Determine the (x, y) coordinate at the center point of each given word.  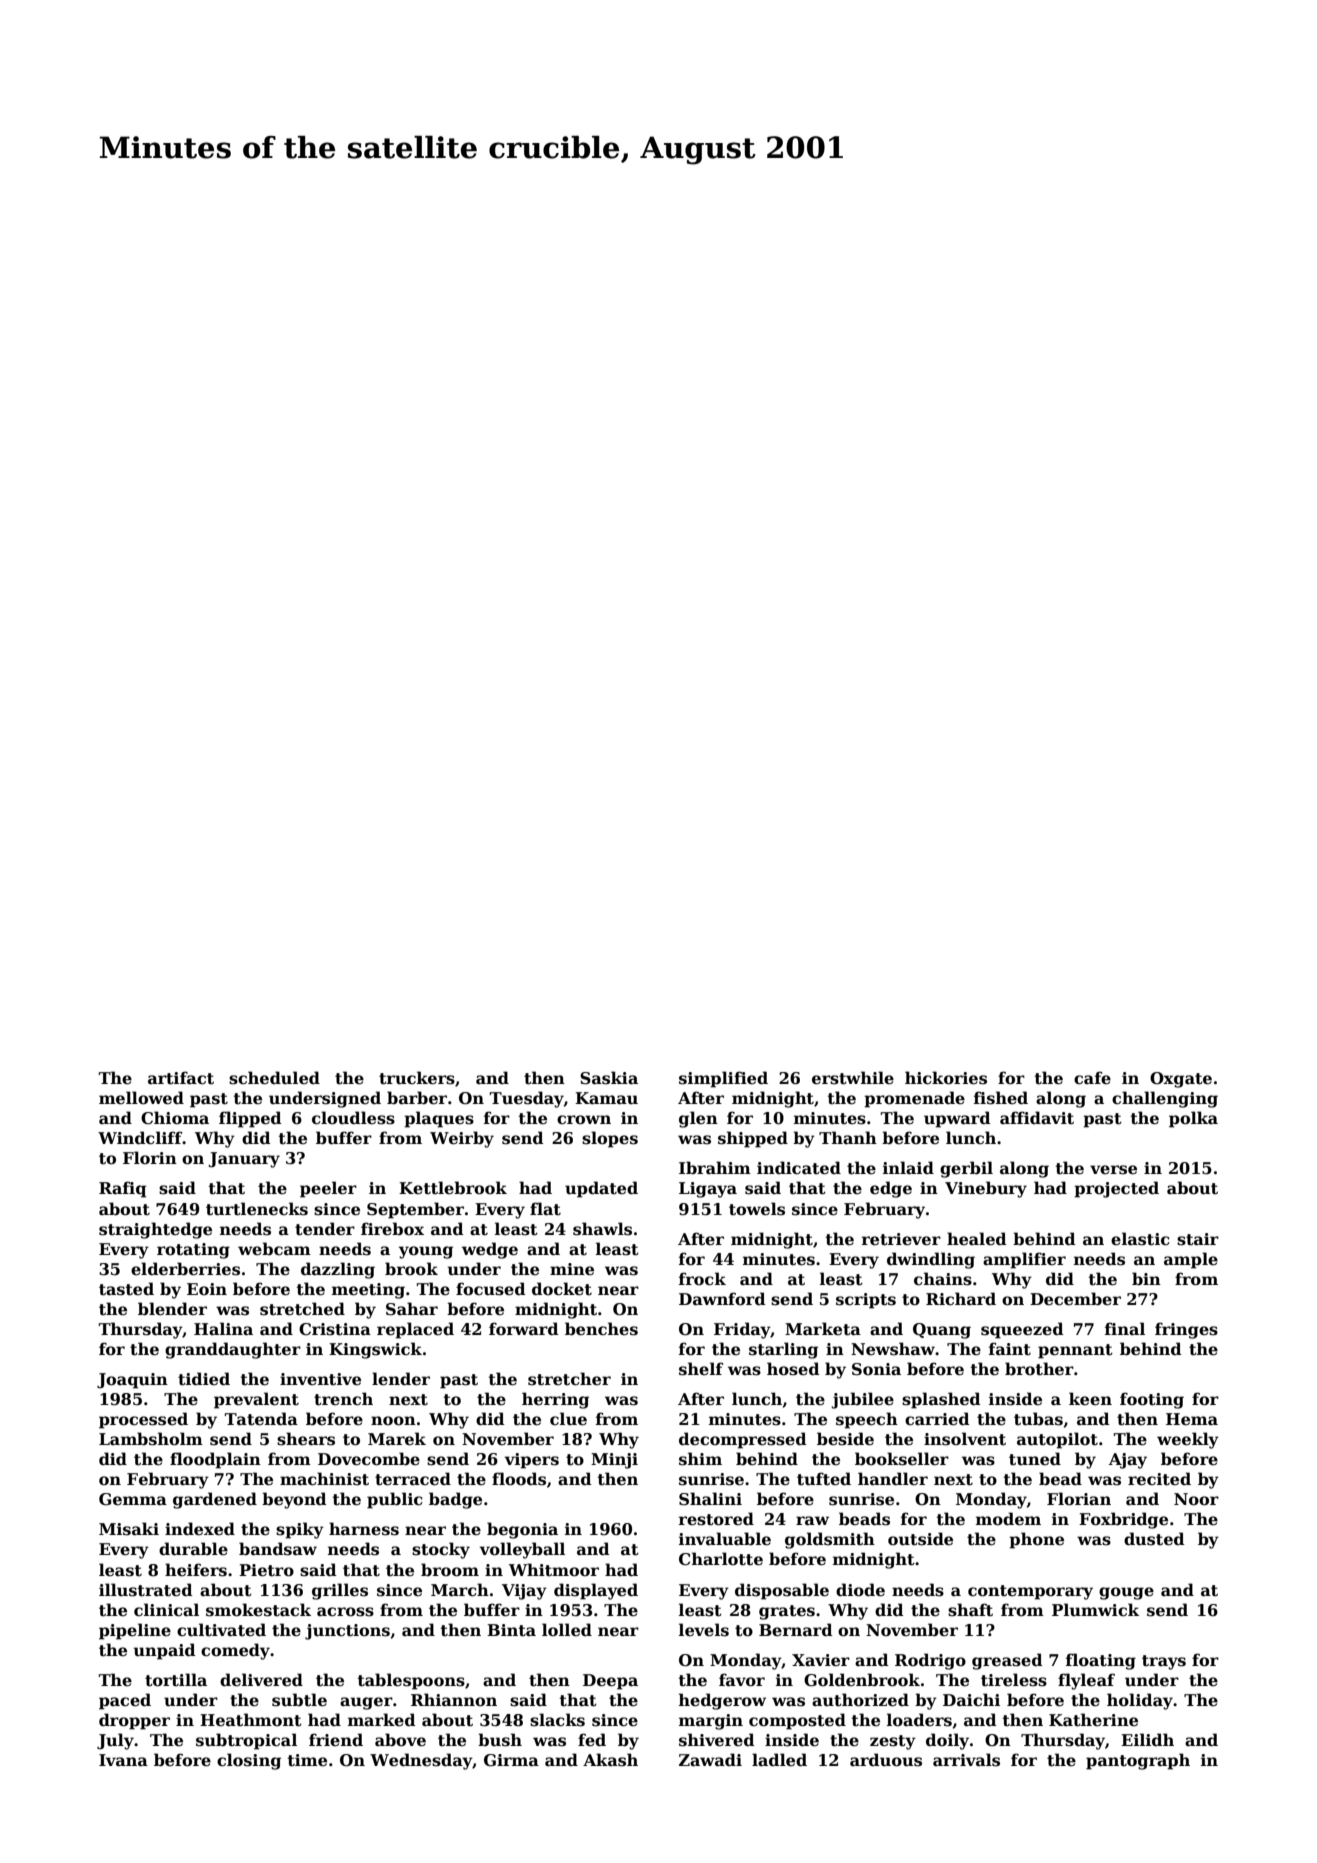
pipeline (135, 1631)
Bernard (796, 1630)
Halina (223, 1328)
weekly (1188, 1440)
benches (601, 1329)
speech (867, 1420)
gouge (1126, 1593)
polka (1193, 1119)
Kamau (606, 1098)
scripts (866, 1301)
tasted (126, 1289)
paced (125, 1701)
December (1075, 1299)
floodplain (215, 1460)
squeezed (1022, 1330)
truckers (417, 1078)
